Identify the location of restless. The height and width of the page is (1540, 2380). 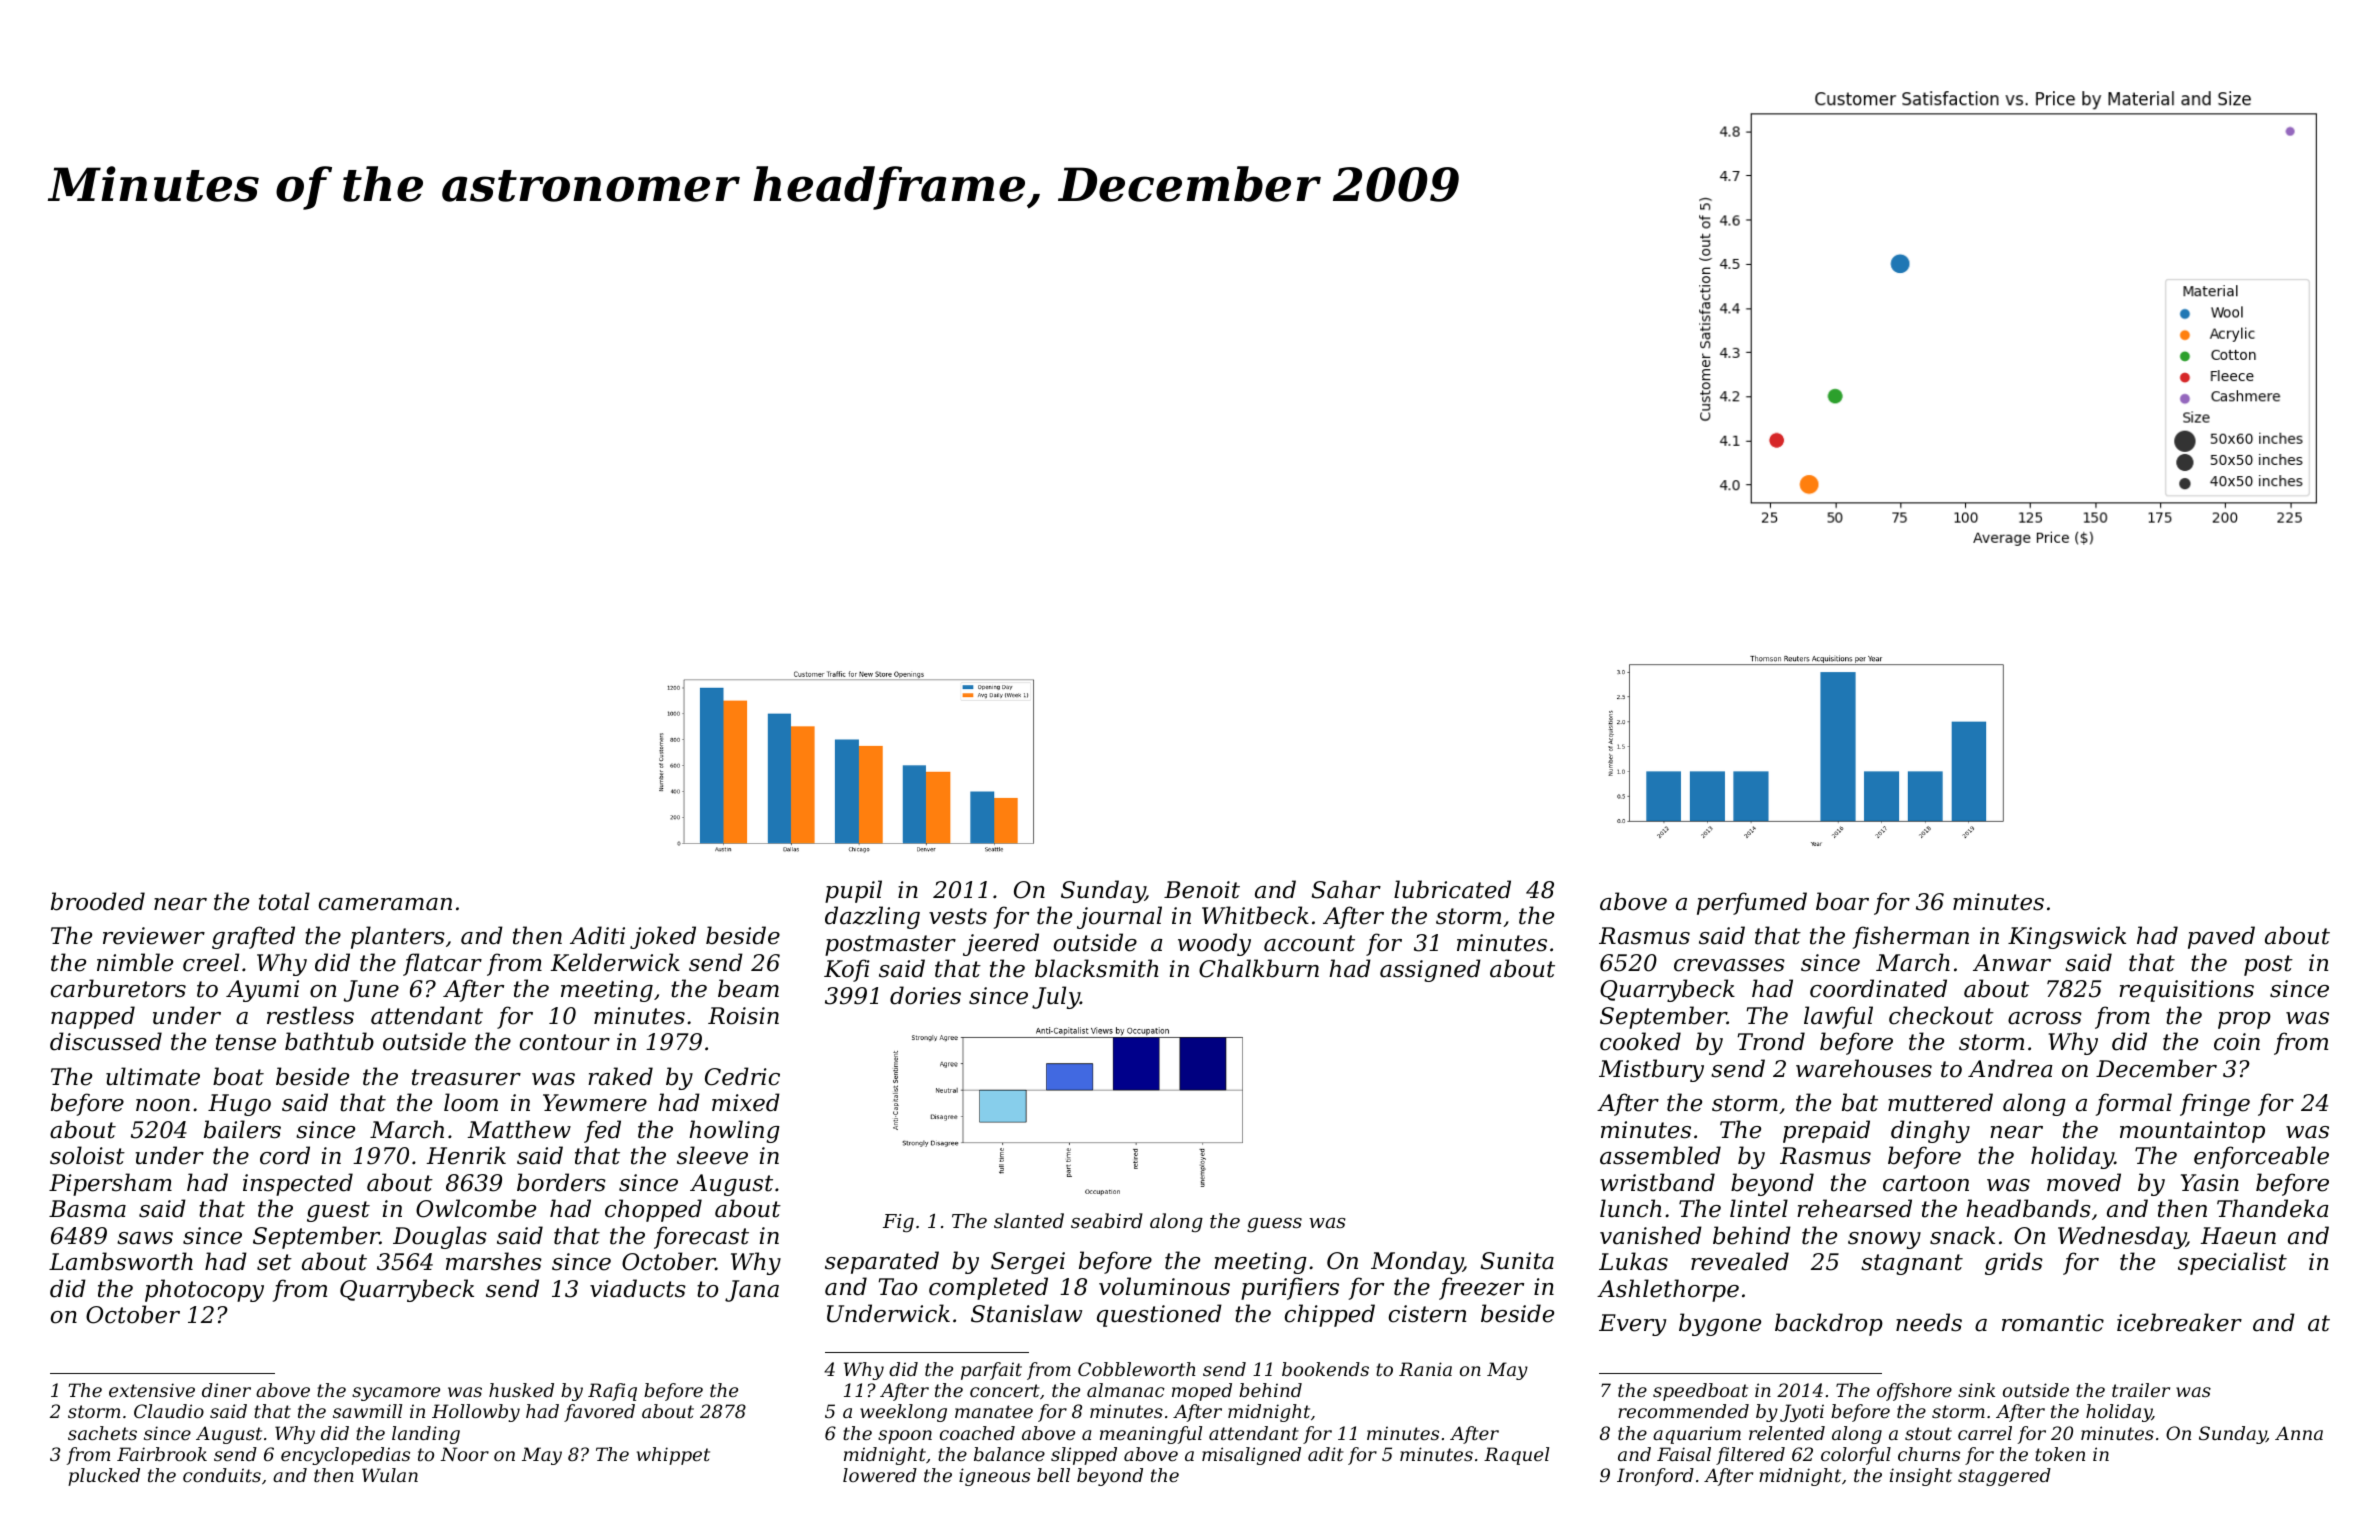
(310, 1015).
